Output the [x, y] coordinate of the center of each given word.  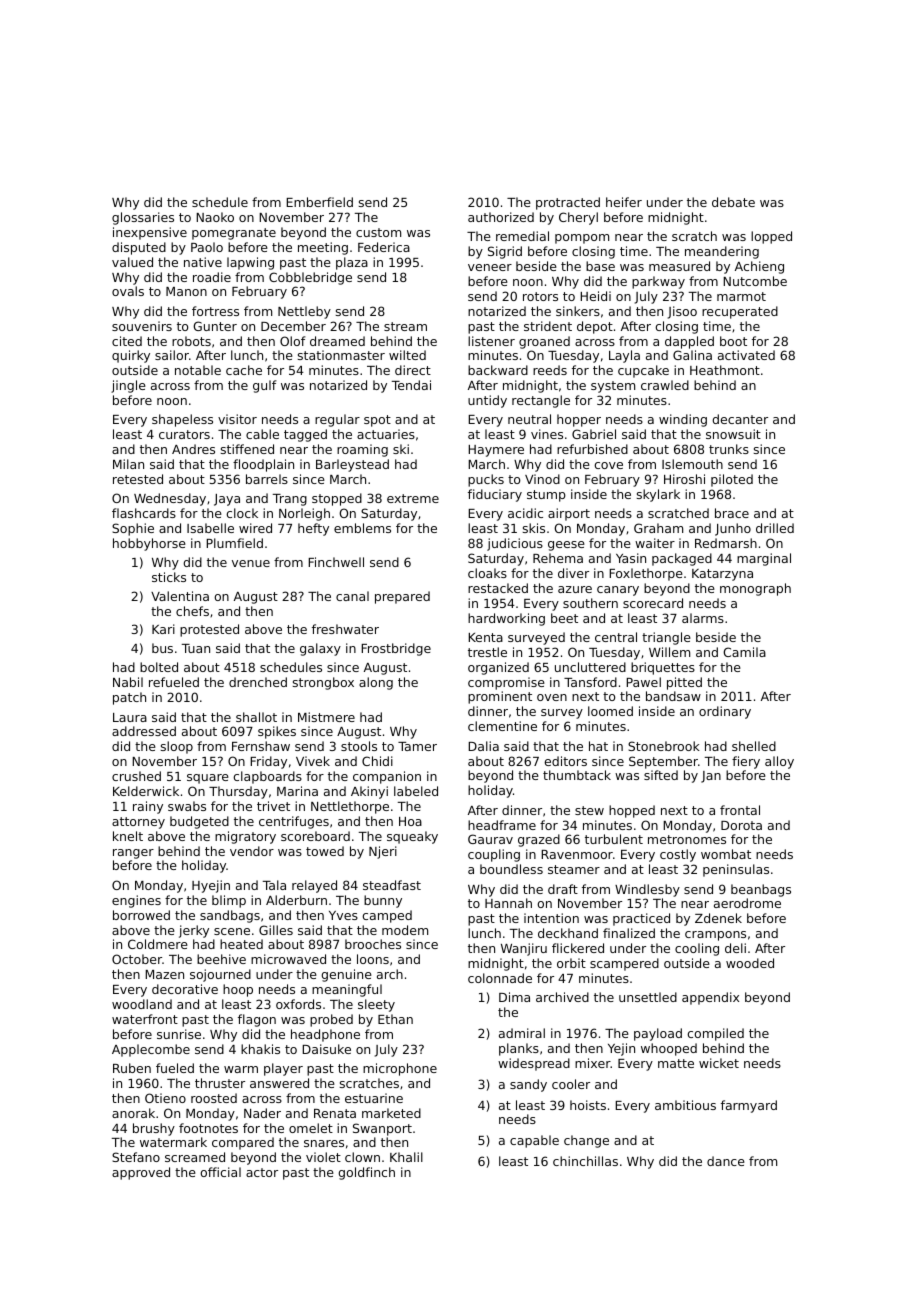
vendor [252, 851]
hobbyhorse [149, 544]
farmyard [749, 1106]
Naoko [215, 217]
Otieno [165, 1098]
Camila [744, 652]
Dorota [741, 825]
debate [733, 202]
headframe [502, 825]
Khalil [406, 1157]
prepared [402, 597]
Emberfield [319, 202]
